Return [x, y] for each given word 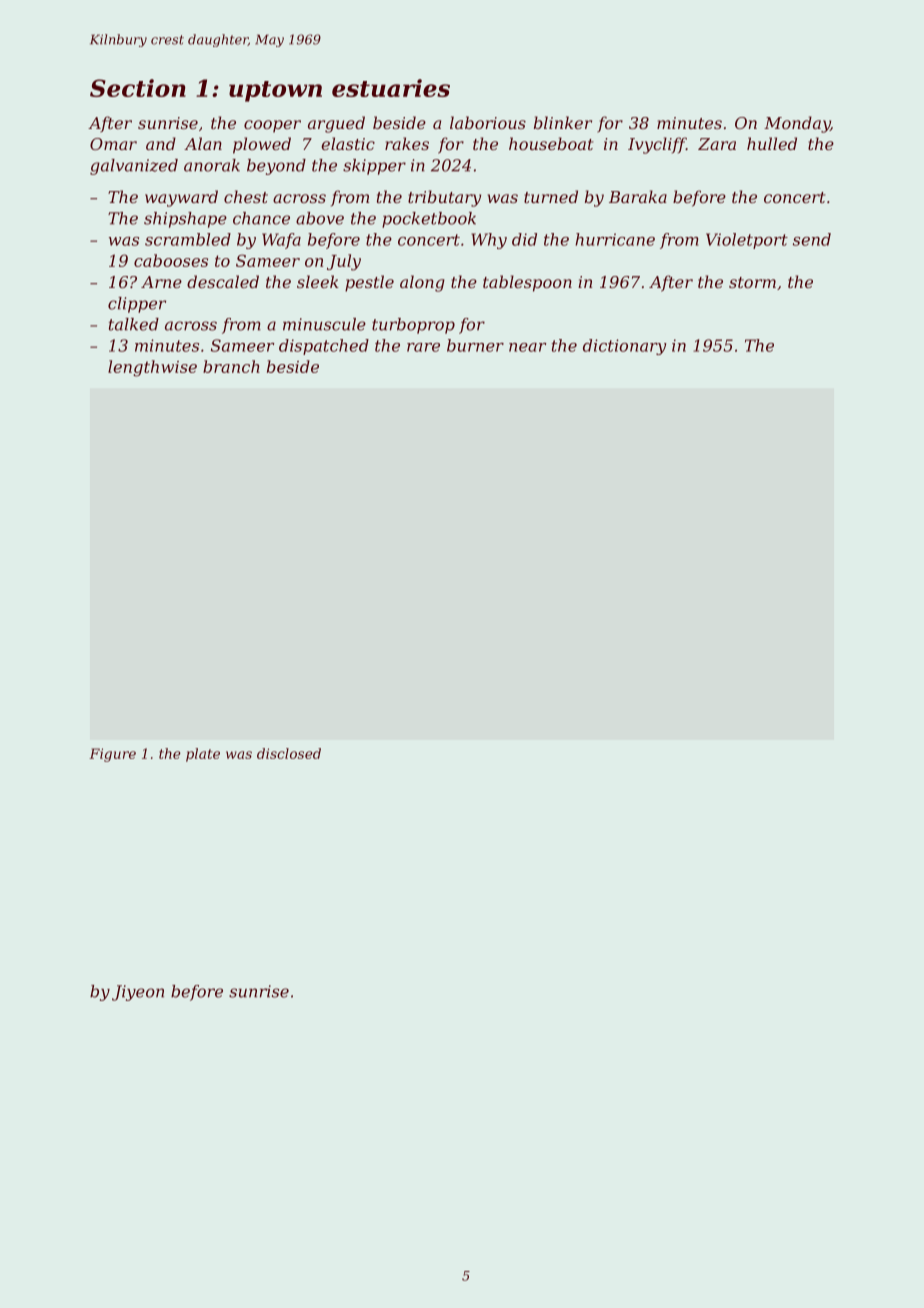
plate [203, 755]
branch [231, 366]
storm [752, 282]
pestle [369, 283]
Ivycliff [657, 145]
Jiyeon [138, 993]
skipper [374, 167]
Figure [112, 755]
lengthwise [152, 368]
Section [138, 88]
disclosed [289, 753]
